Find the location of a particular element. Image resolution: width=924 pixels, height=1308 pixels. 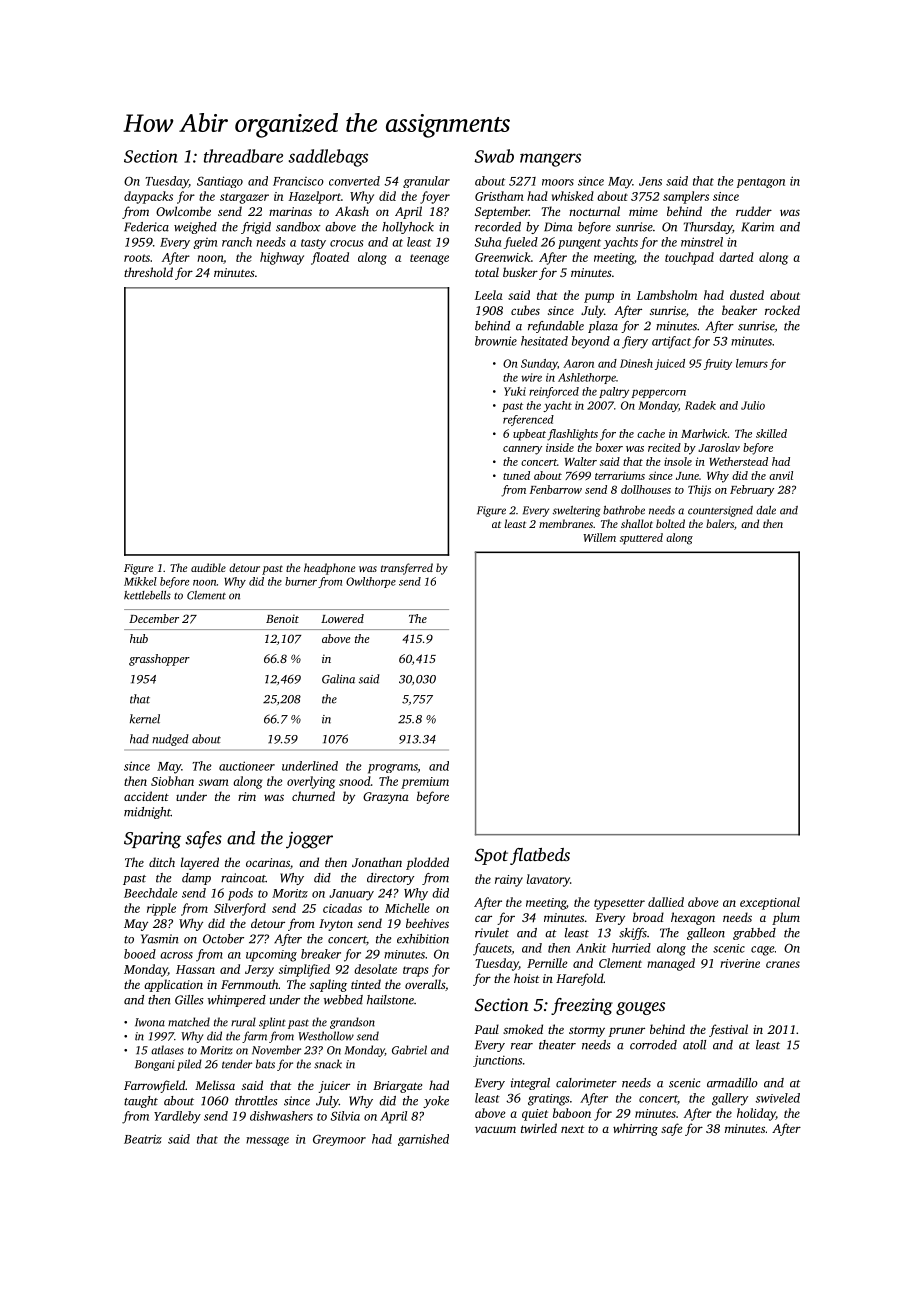

premium is located at coordinates (425, 783).
